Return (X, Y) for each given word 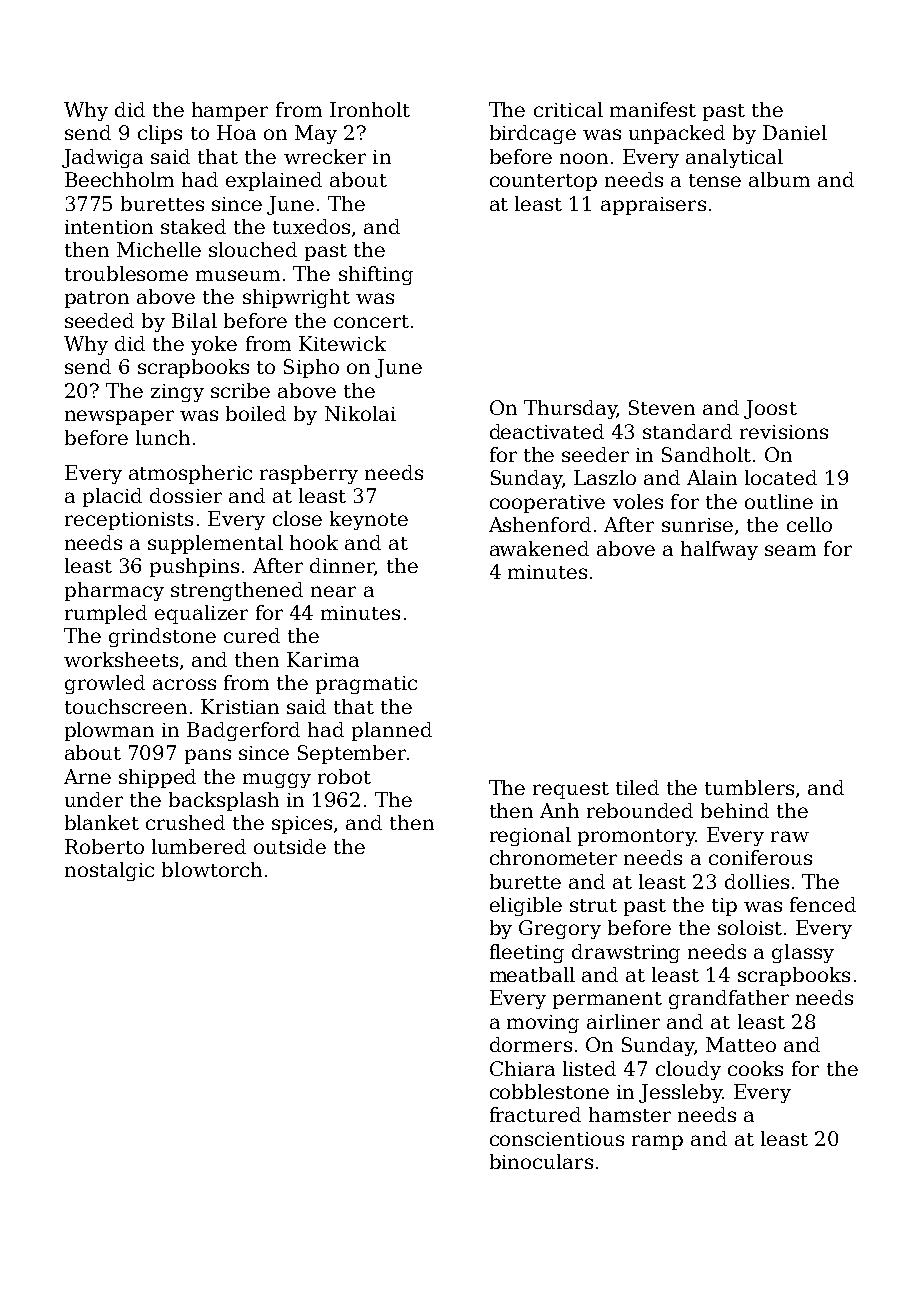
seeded (99, 320)
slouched (253, 249)
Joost (770, 409)
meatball (532, 974)
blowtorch (212, 869)
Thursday (570, 409)
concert (371, 321)
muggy (277, 780)
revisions (784, 432)
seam (790, 550)
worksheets (121, 659)
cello (809, 524)
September (352, 754)
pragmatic (366, 685)
